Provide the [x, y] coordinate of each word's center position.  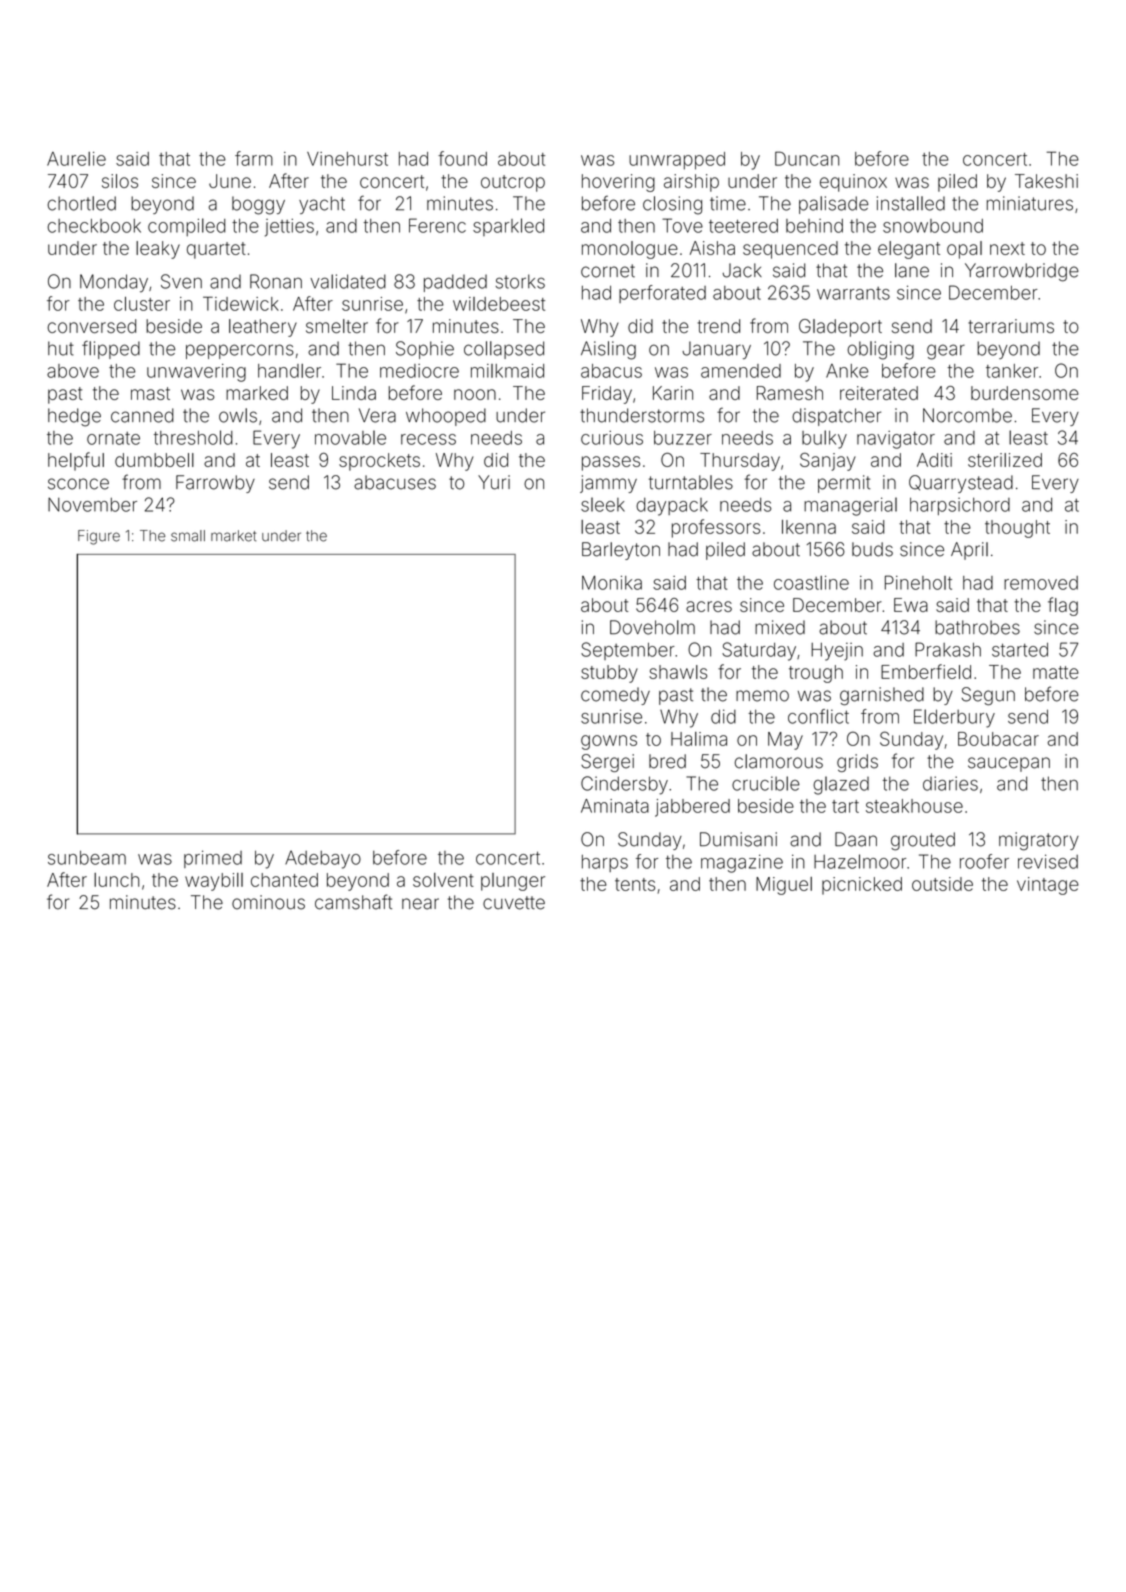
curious [612, 438]
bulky [824, 439]
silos [120, 181]
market [233, 536]
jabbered [692, 808]
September [628, 651]
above [73, 371]
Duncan [807, 158]
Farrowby [215, 484]
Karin [673, 393]
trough [816, 674]
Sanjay [828, 461]
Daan [856, 839]
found [462, 158]
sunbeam [87, 857]
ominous [268, 902]
